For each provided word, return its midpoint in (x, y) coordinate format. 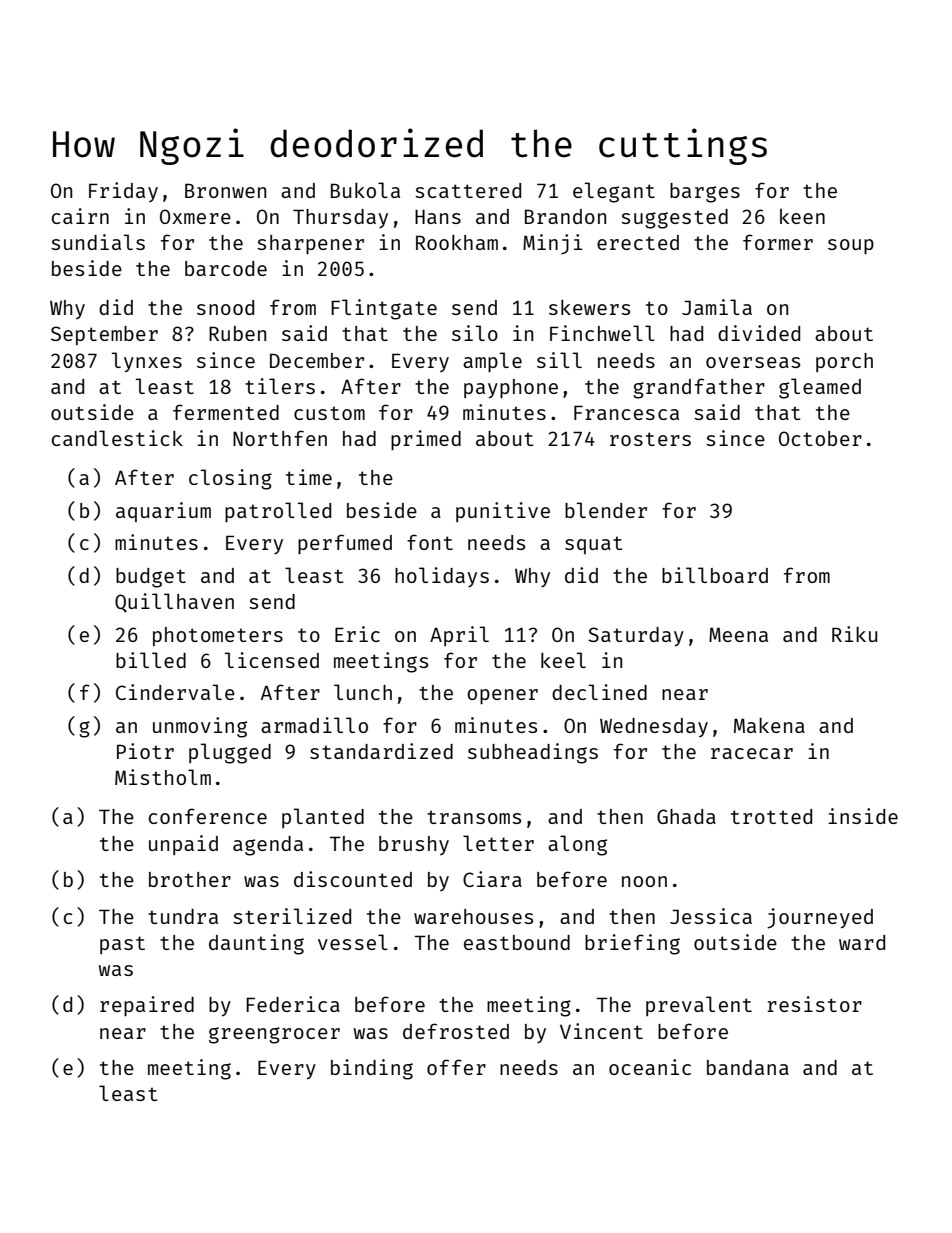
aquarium (163, 512)
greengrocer (274, 1035)
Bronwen (225, 190)
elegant (614, 192)
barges (705, 193)
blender (606, 510)
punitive (503, 512)
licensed (272, 660)
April (459, 636)
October (820, 438)
